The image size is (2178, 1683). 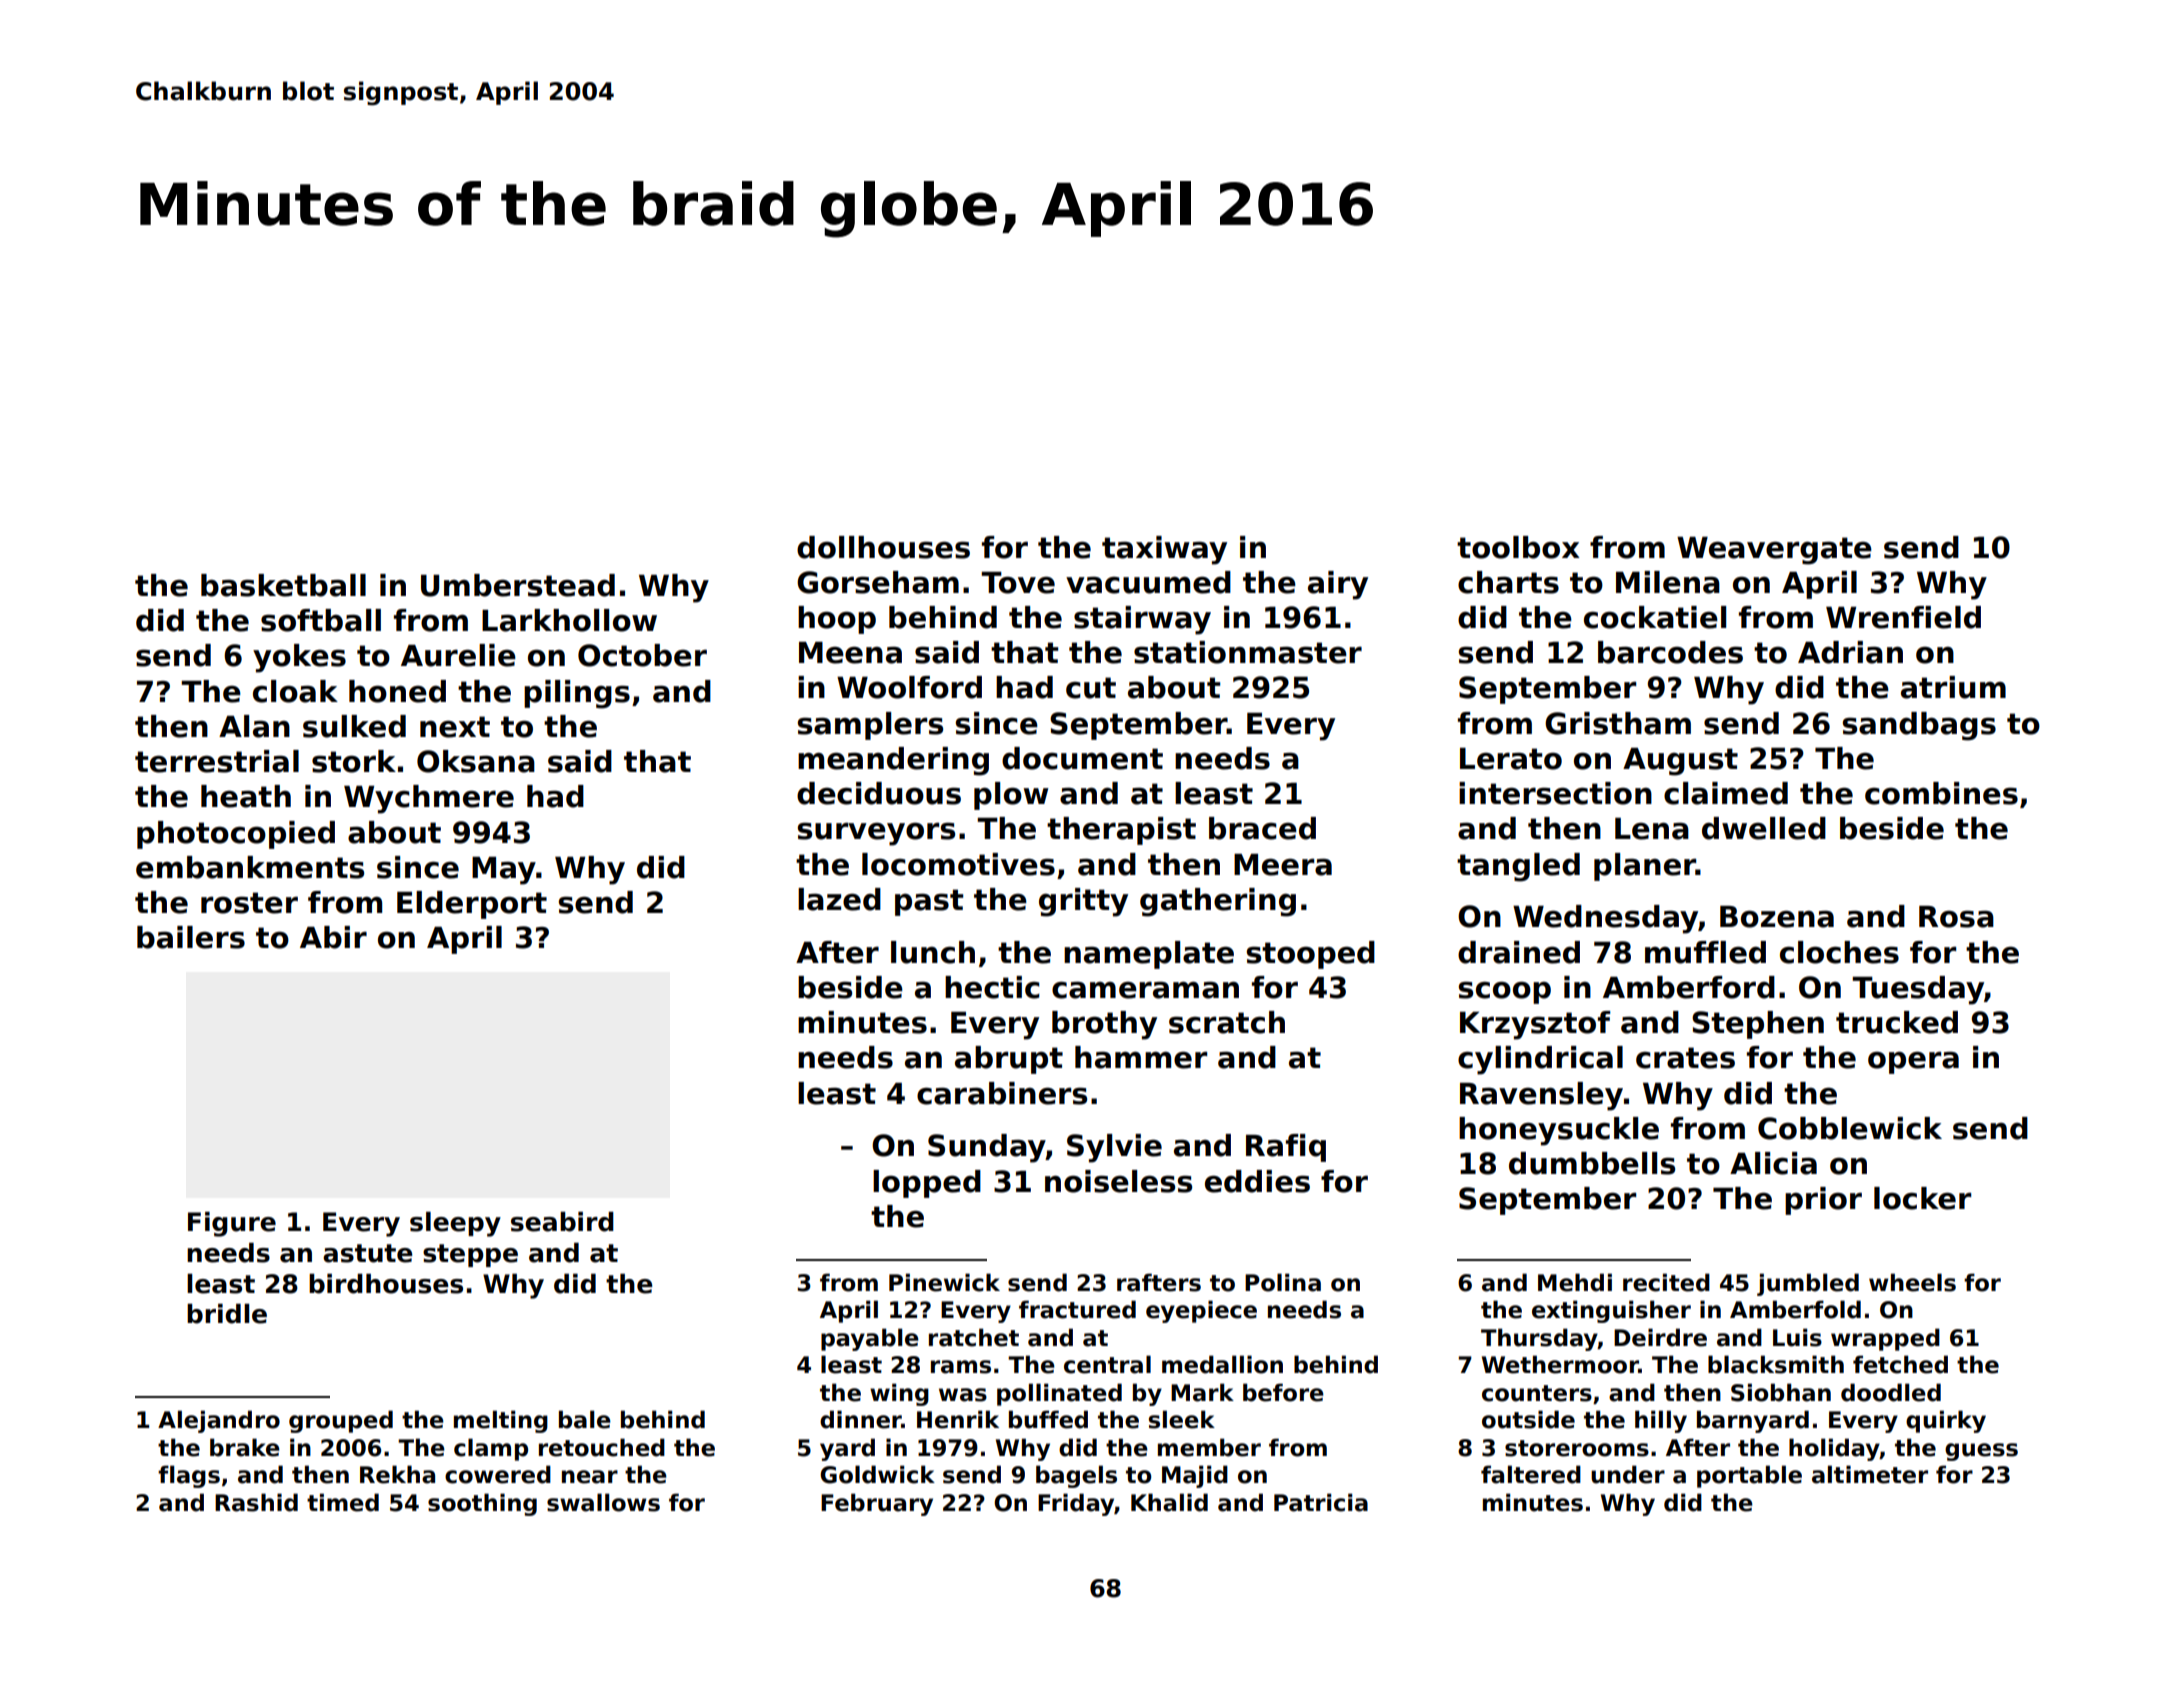 What do you see at coordinates (1953, 687) in the page?
I see `atrium` at bounding box center [1953, 687].
